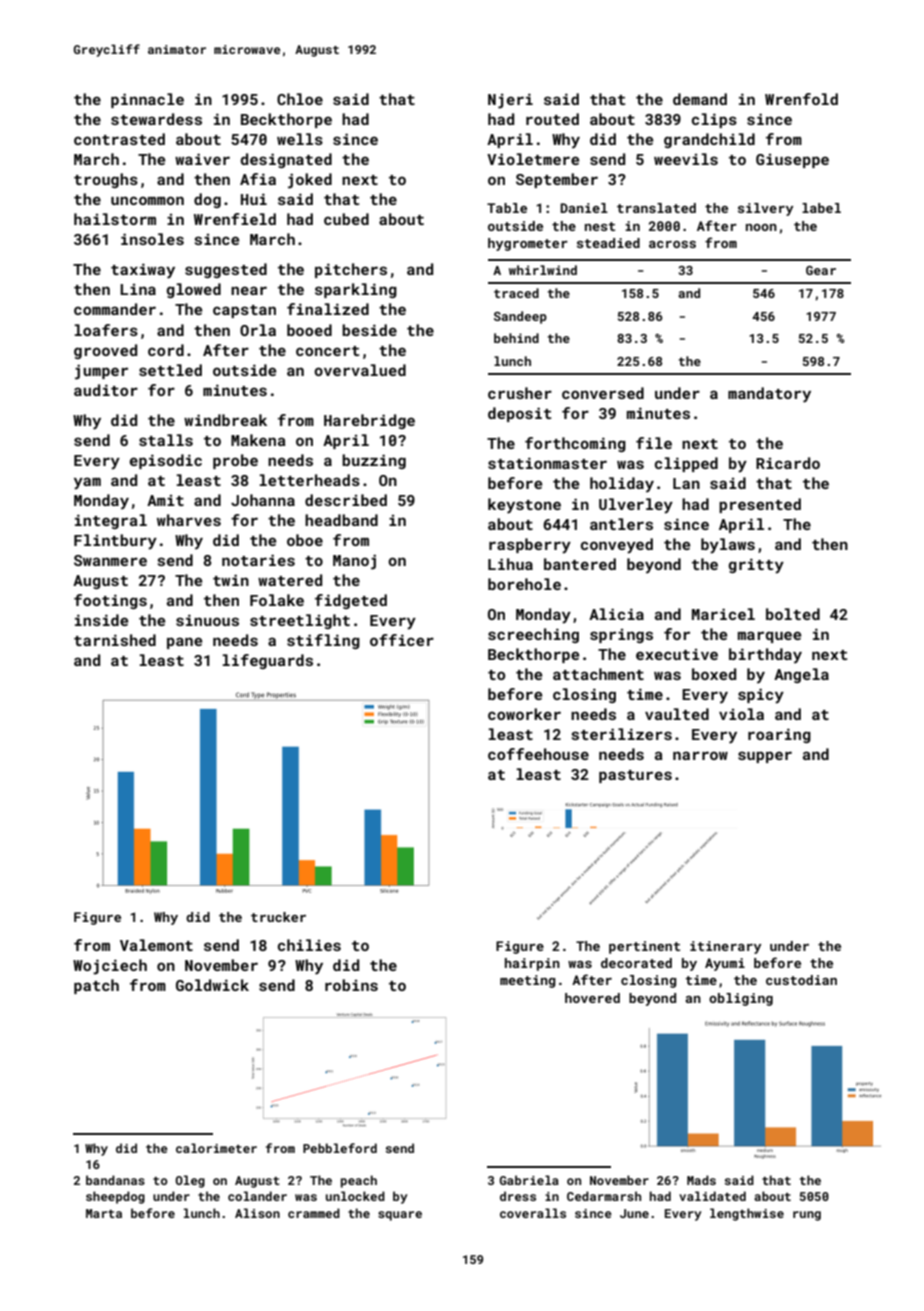  Describe the element at coordinates (147, 200) in the image. I see `uncommon` at that location.
